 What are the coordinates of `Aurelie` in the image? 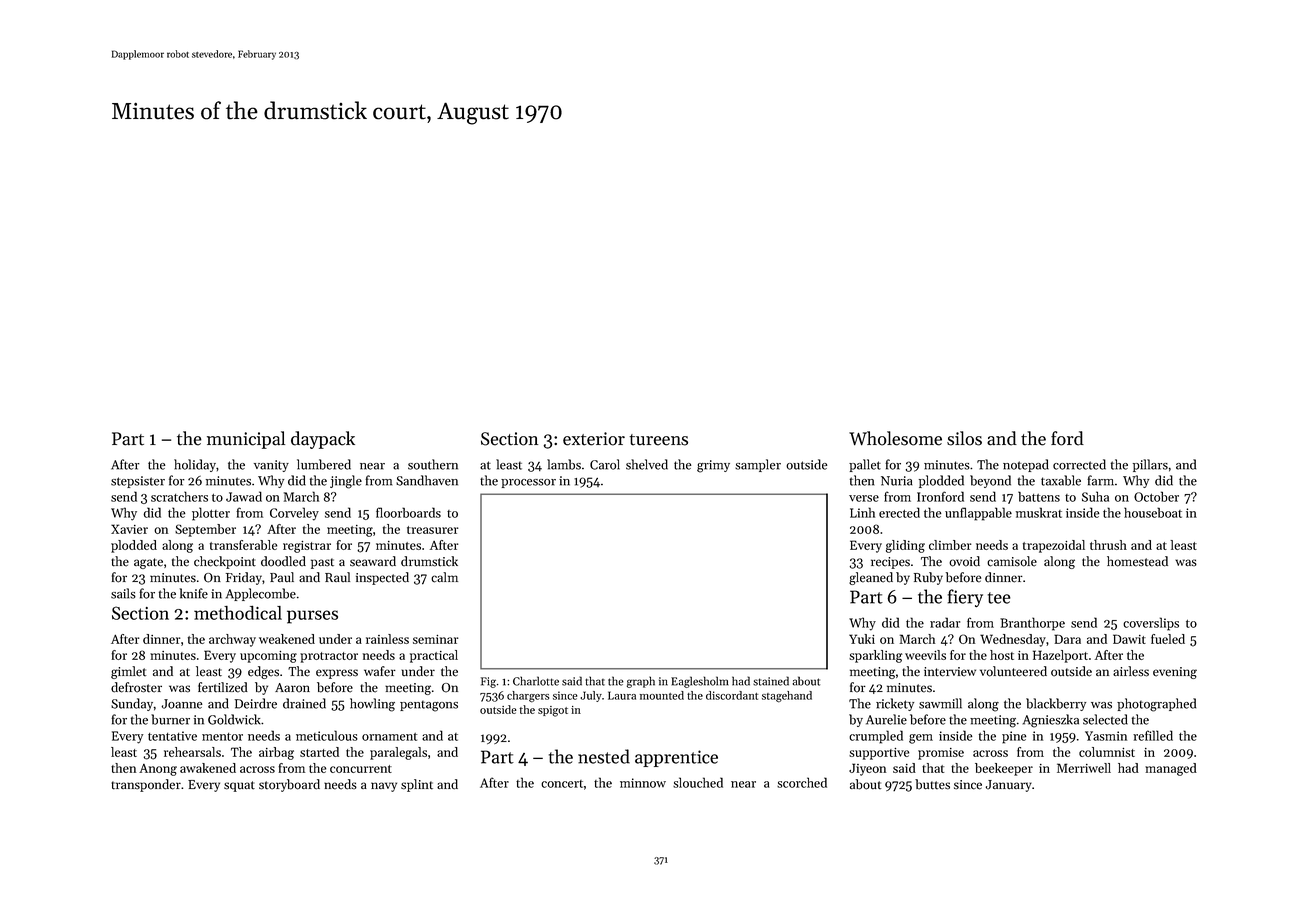 It's located at (886, 719).
